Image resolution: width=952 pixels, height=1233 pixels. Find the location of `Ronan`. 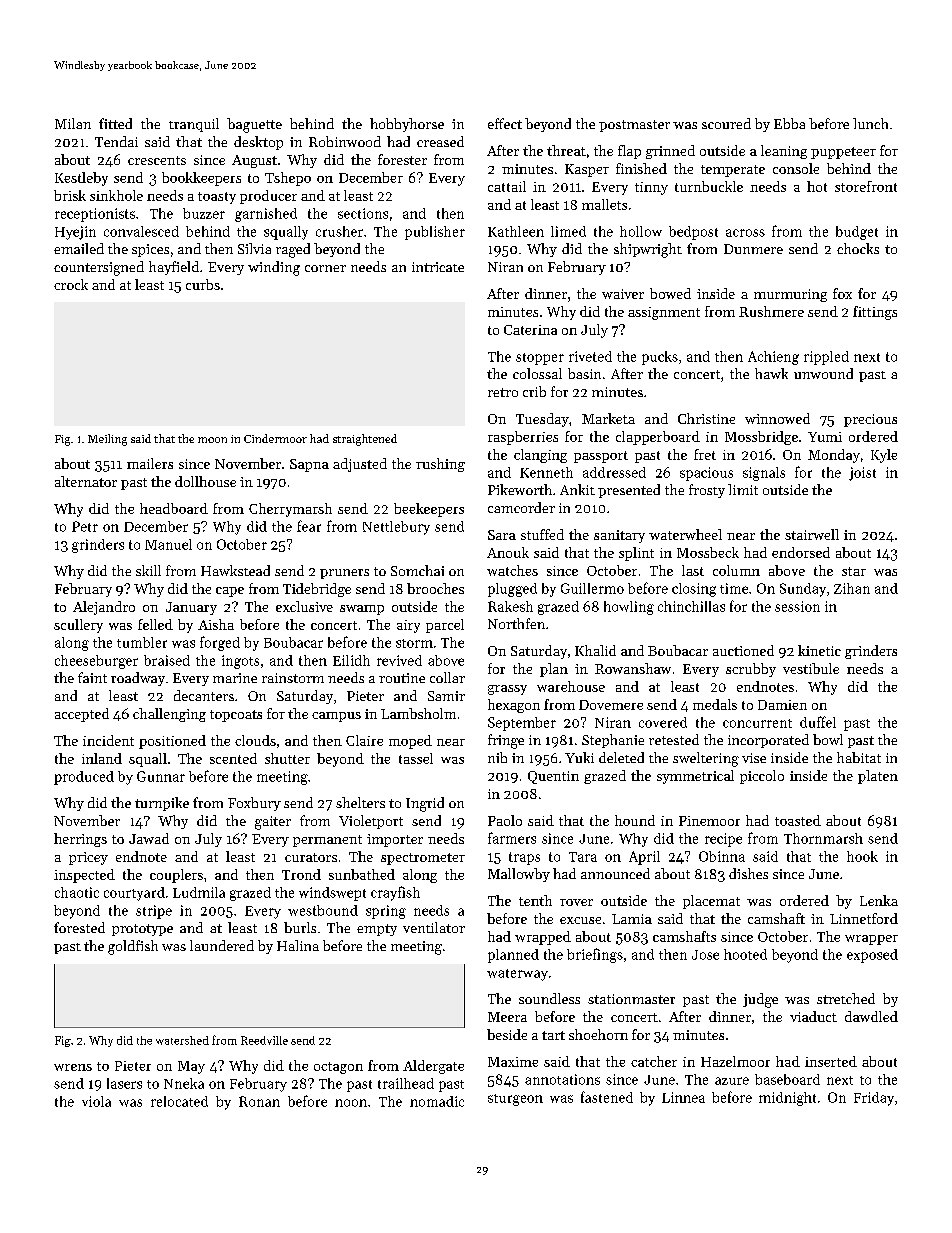

Ronan is located at coordinates (259, 1101).
